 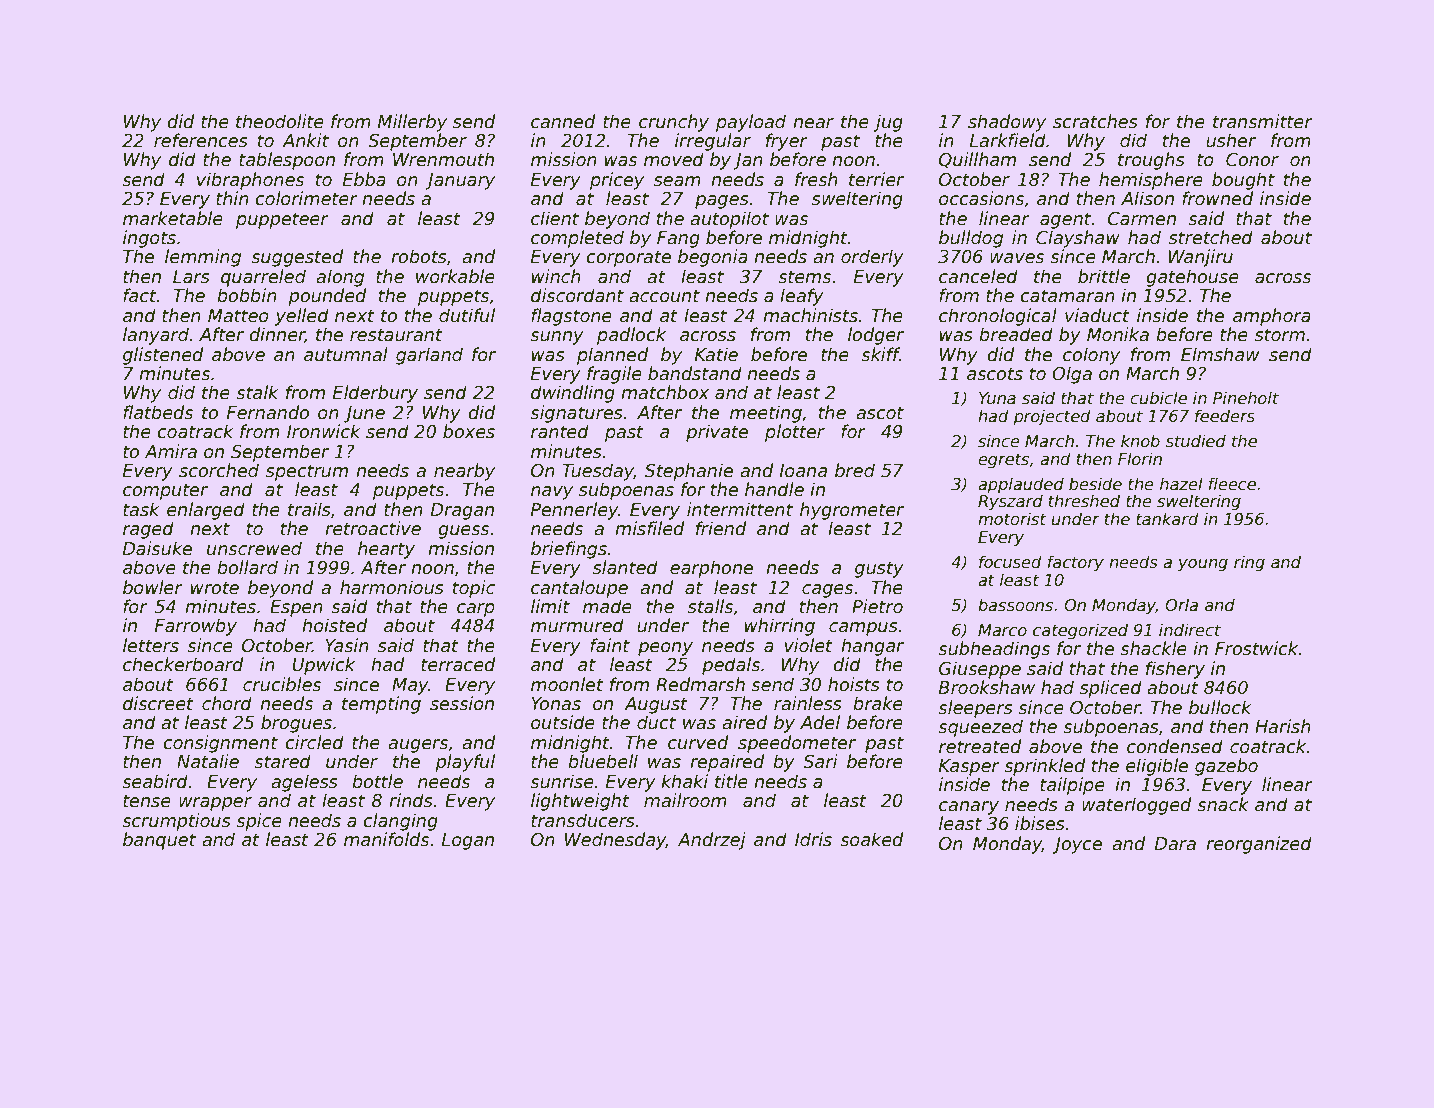 What do you see at coordinates (158, 412) in the page?
I see `flatbeds` at bounding box center [158, 412].
